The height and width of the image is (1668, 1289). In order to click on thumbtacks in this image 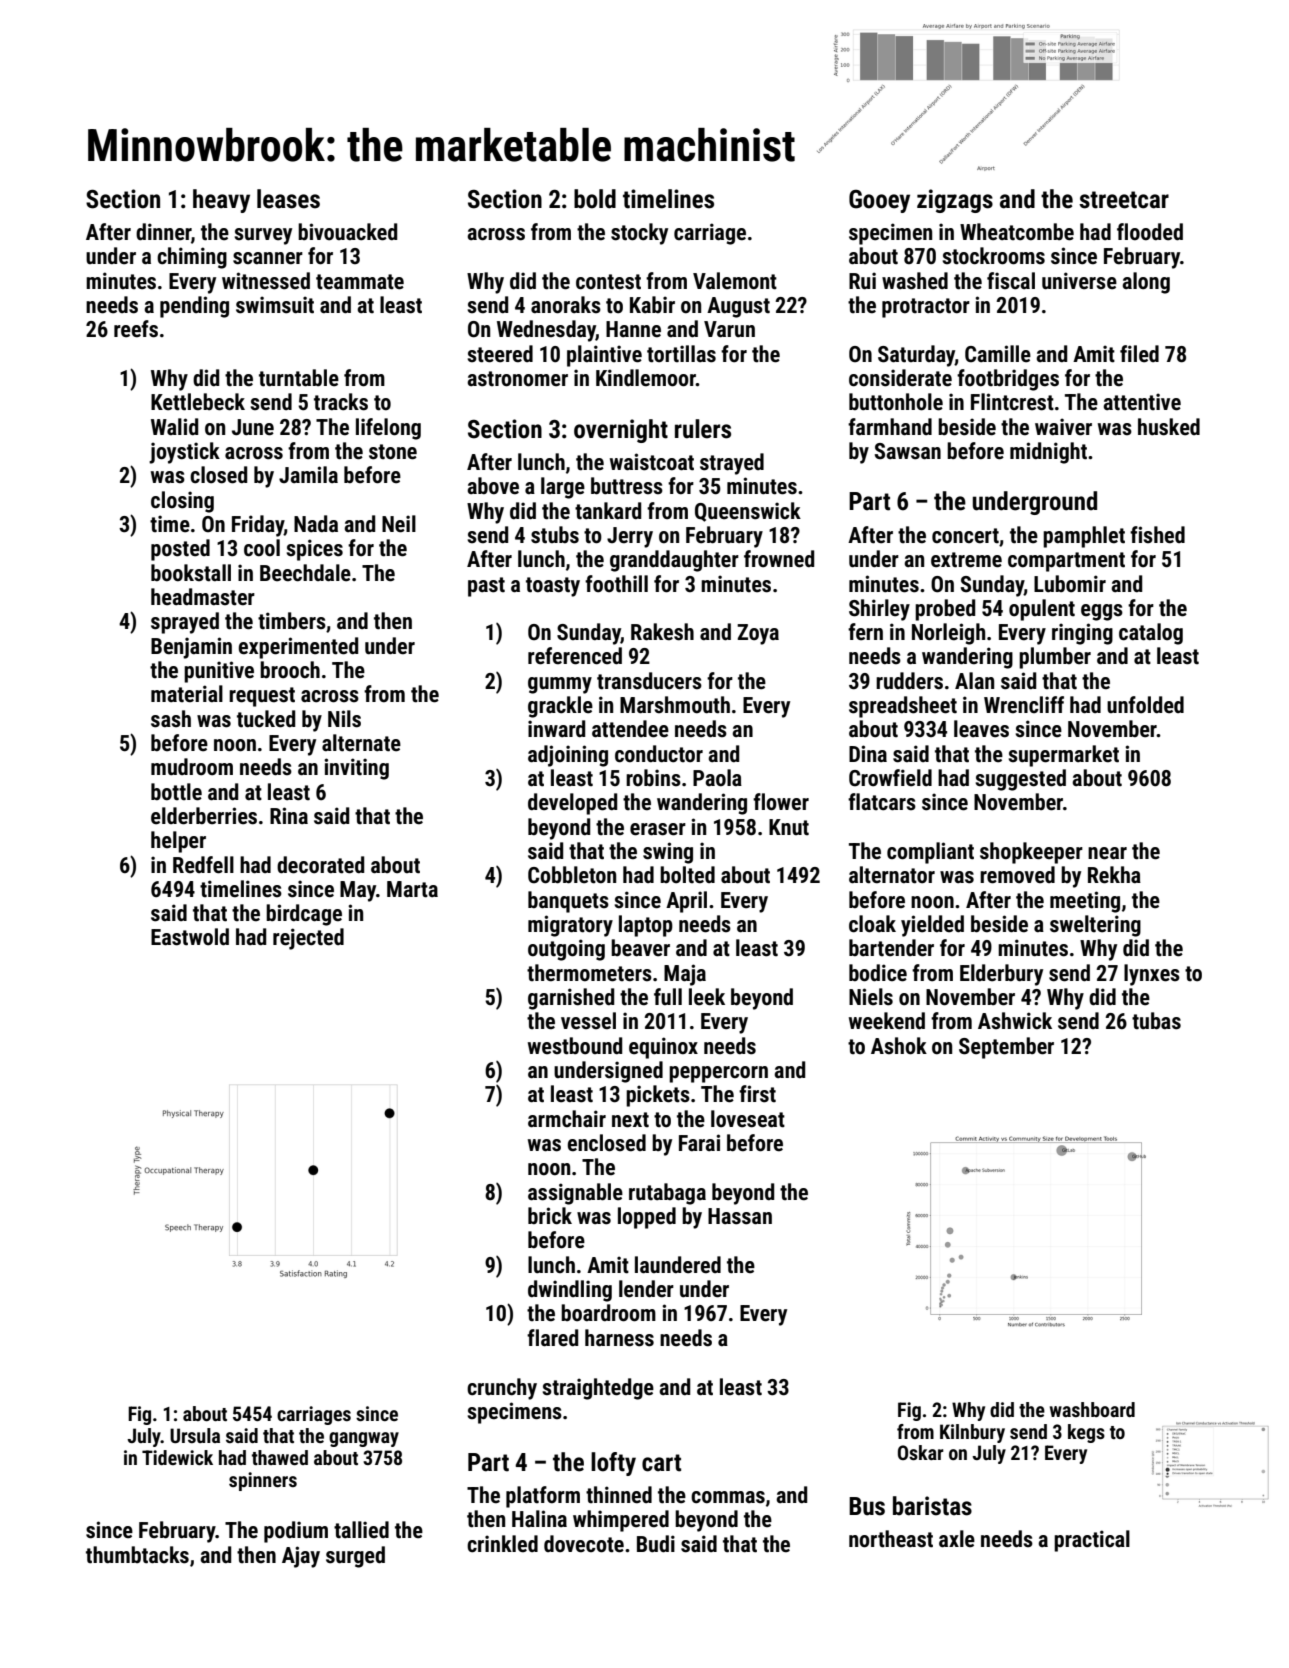, I will do `click(137, 1555)`.
